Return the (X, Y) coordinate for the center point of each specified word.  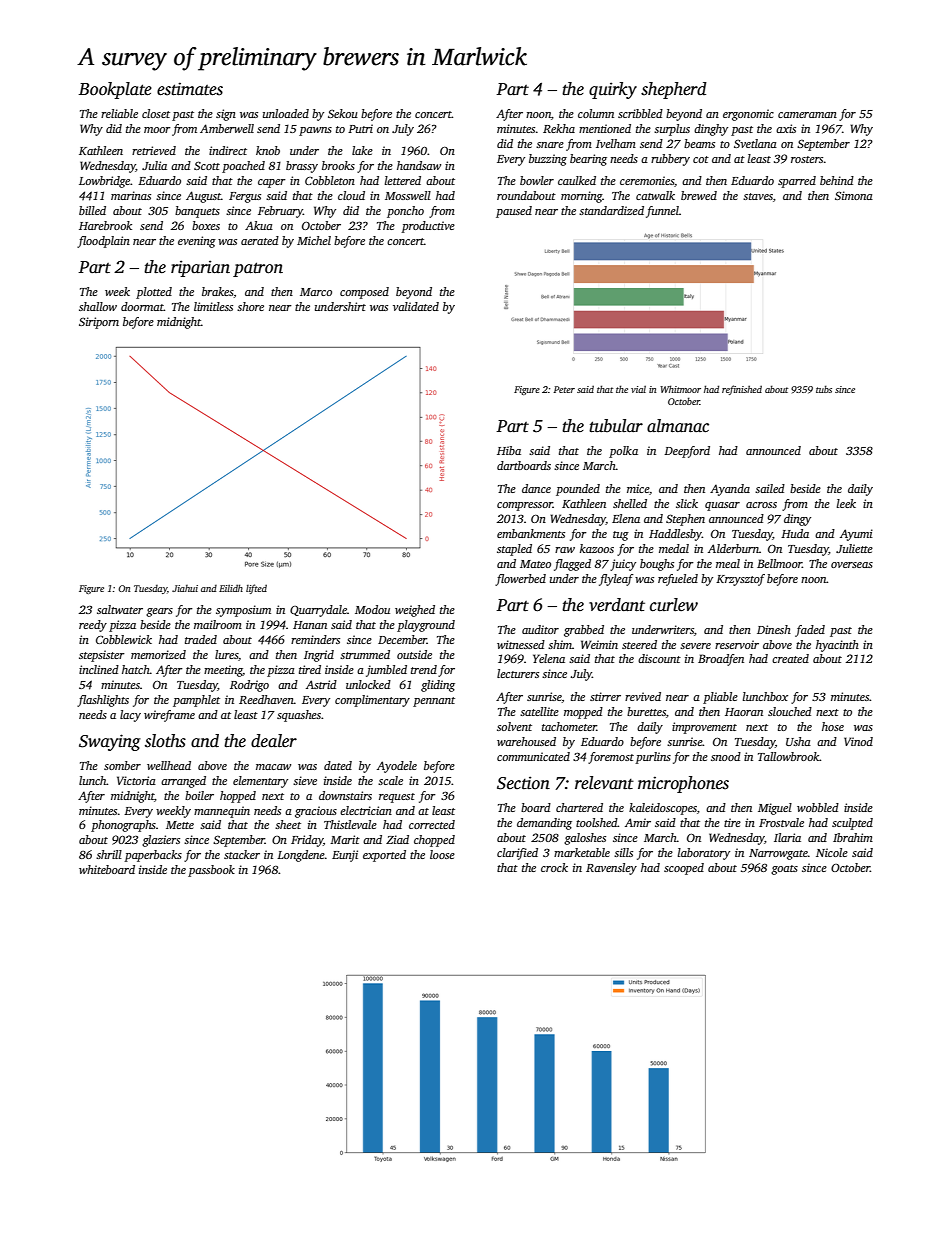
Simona (854, 195)
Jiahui (185, 588)
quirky (613, 90)
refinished (742, 390)
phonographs (123, 826)
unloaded (286, 113)
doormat (142, 306)
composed (364, 293)
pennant (434, 702)
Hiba (509, 450)
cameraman (807, 115)
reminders (315, 639)
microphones (683, 784)
